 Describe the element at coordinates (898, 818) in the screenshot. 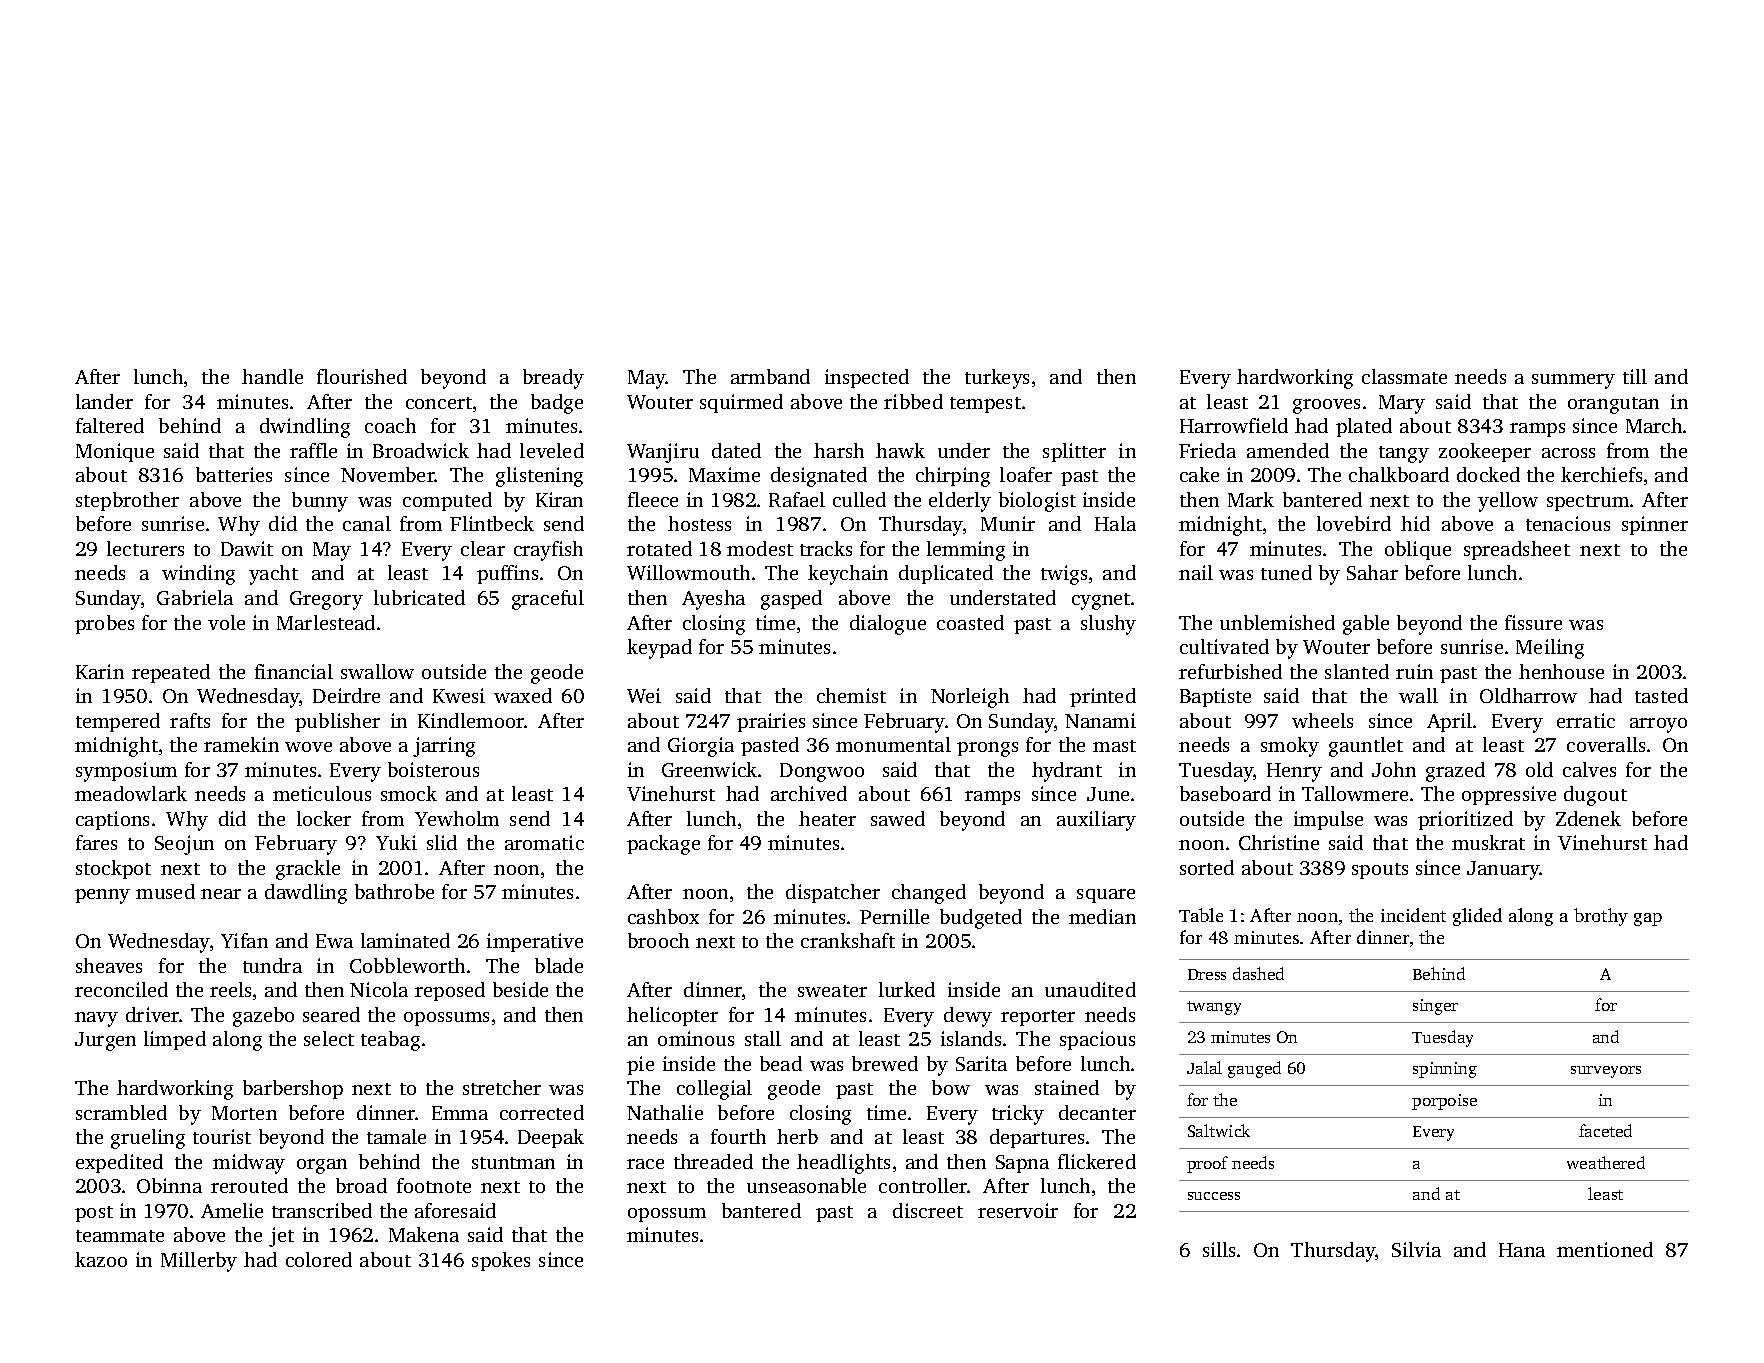

I see `sawed` at that location.
